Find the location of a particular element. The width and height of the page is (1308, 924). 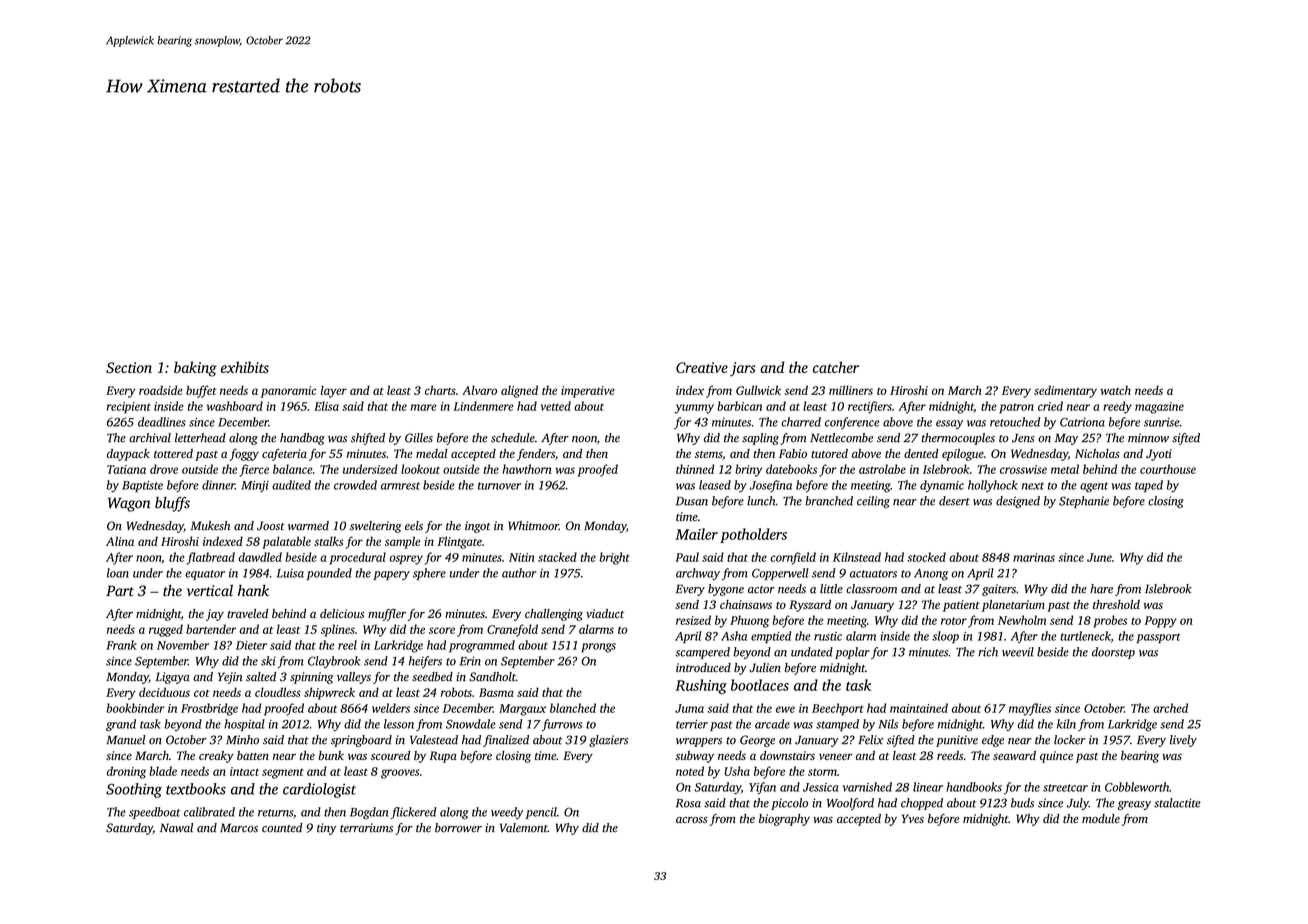

flickered is located at coordinates (413, 813).
